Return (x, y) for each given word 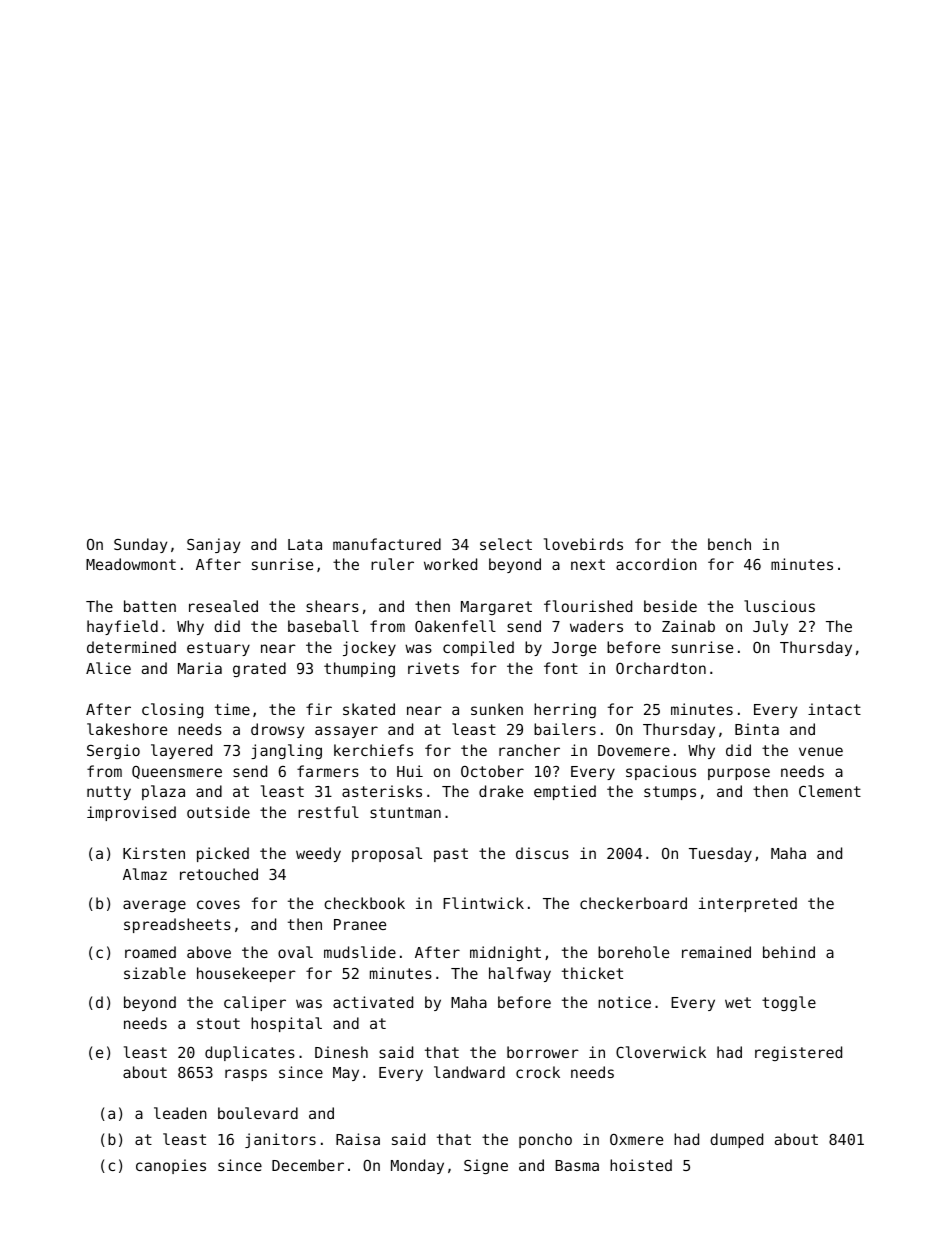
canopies (171, 1166)
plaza (163, 792)
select (506, 544)
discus (542, 853)
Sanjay (213, 545)
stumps (670, 793)
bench (729, 544)
